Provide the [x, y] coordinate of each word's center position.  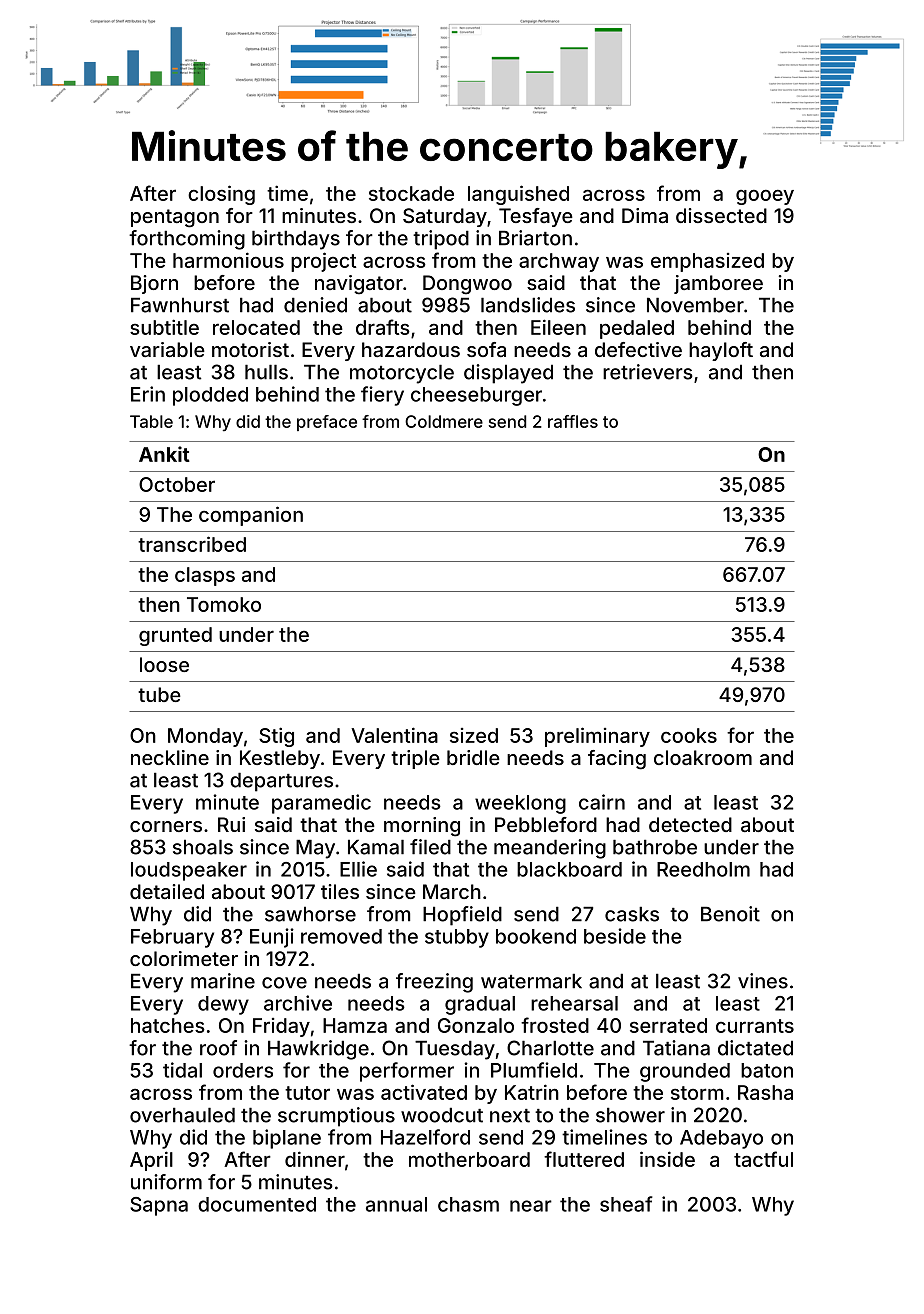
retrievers [648, 372]
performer [407, 1072]
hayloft [721, 351]
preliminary [597, 737]
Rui [231, 824]
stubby [457, 938]
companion [251, 516]
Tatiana [676, 1048]
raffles [573, 421]
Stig [276, 737]
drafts [383, 327]
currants [755, 1026]
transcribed [192, 544]
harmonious [228, 260]
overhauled [182, 1115]
